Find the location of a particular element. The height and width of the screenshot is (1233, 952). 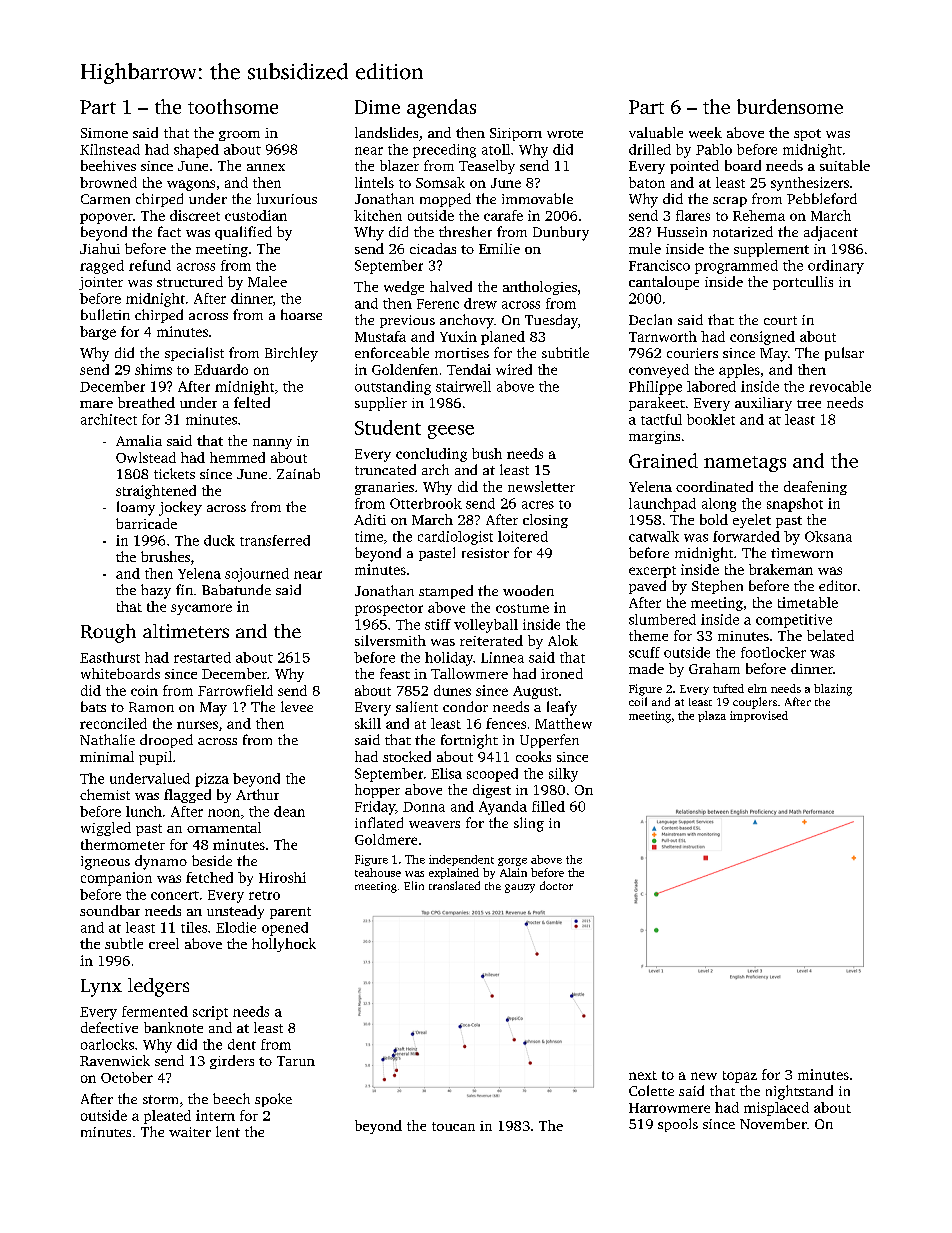

restarted is located at coordinates (202, 657).
